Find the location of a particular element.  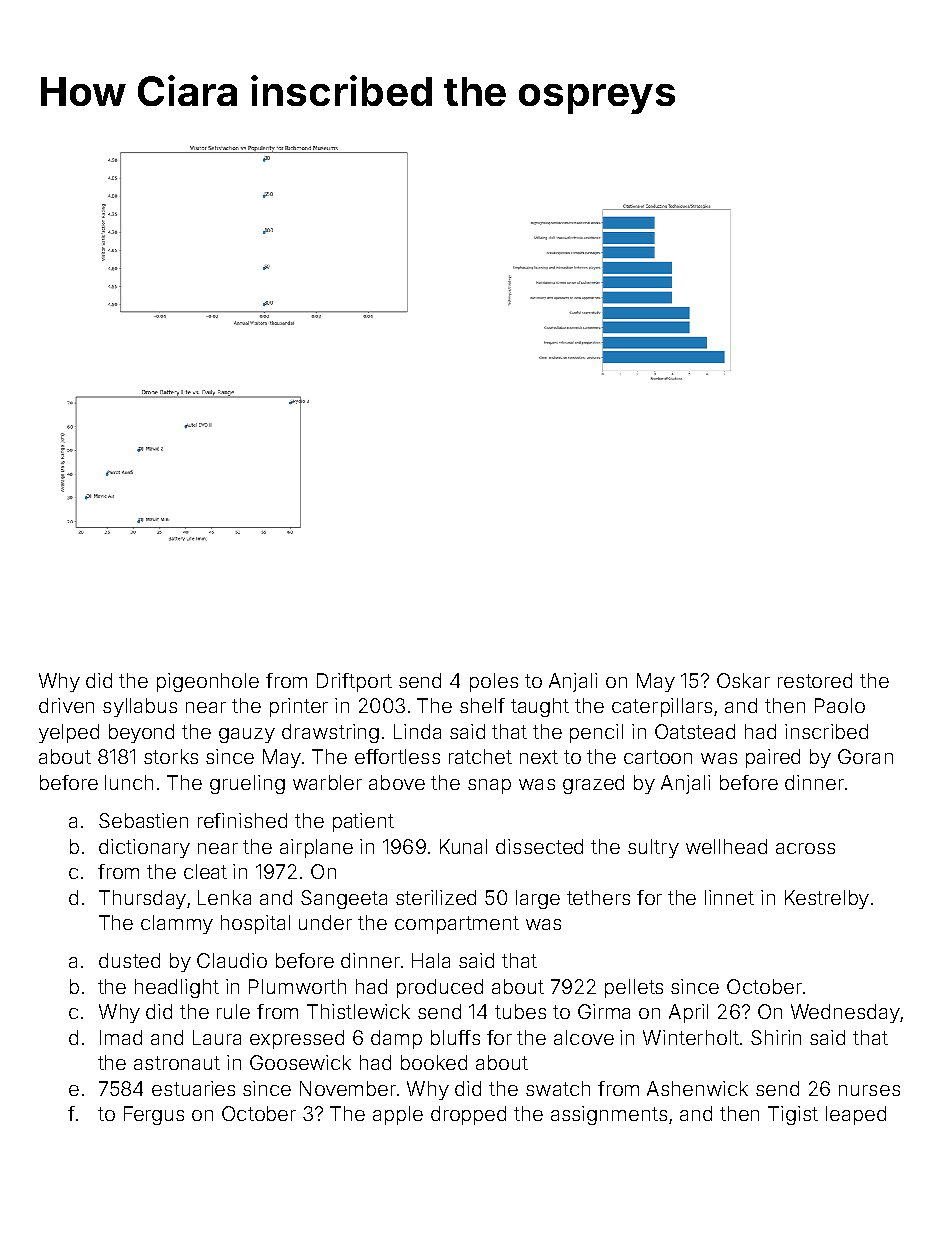

sterilized is located at coordinates (436, 897).
